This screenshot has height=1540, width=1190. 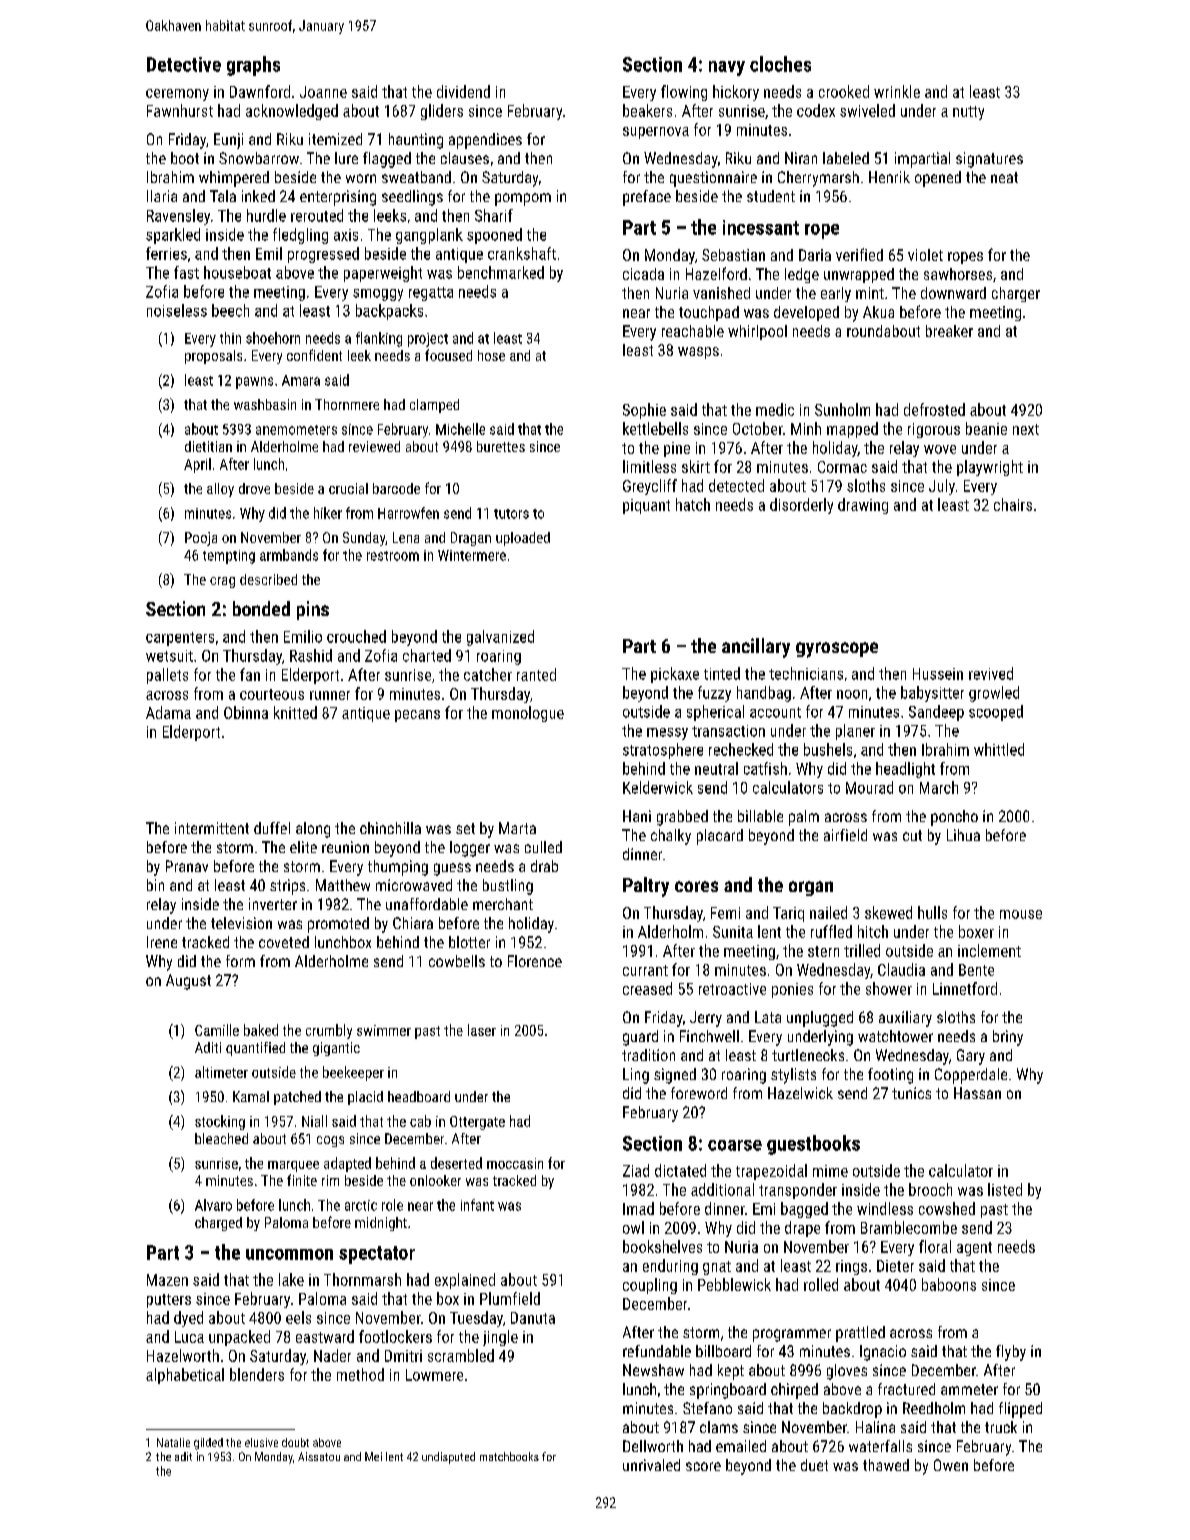 I want to click on nutty, so click(x=968, y=113).
